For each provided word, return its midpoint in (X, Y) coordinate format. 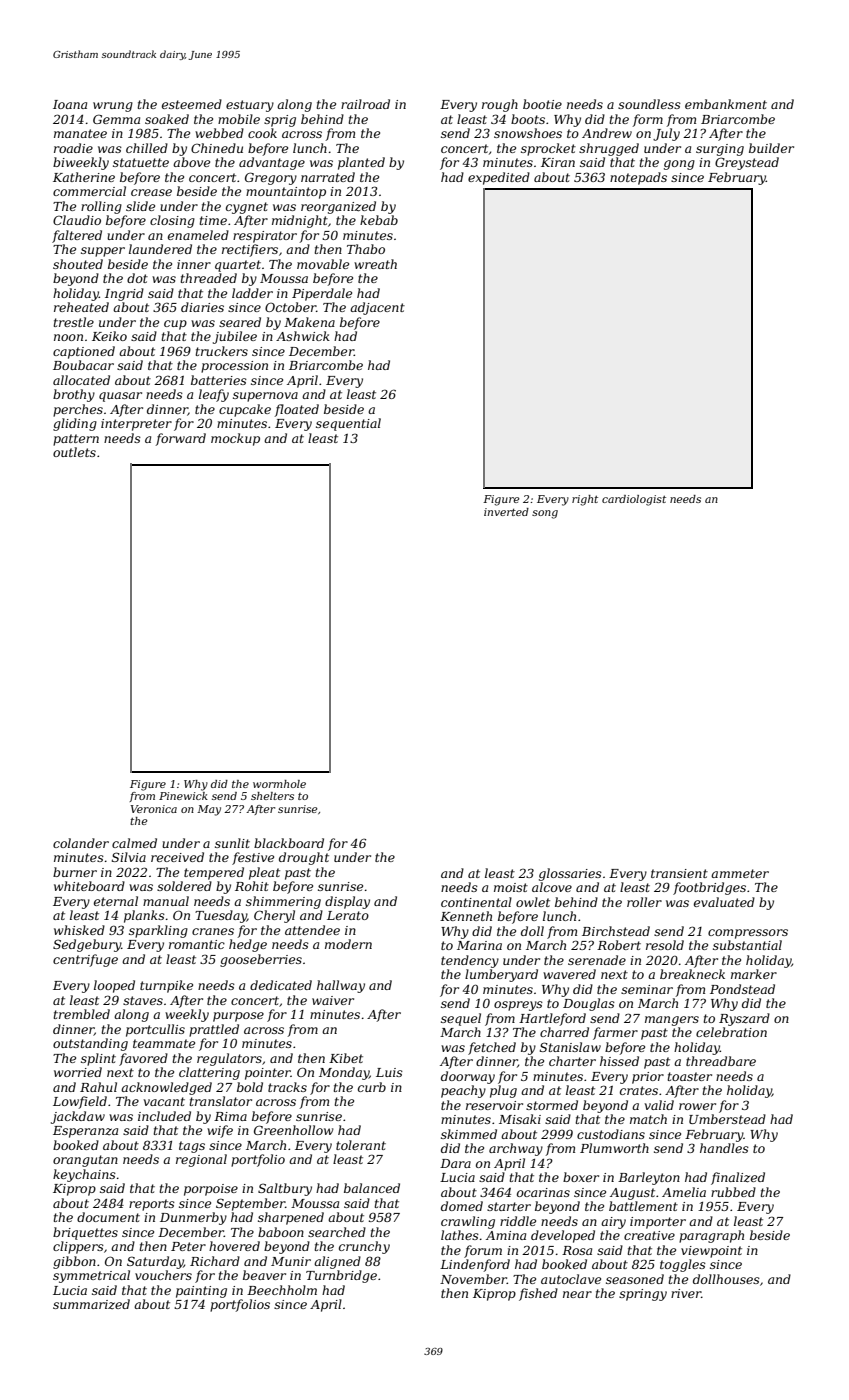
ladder (252, 293)
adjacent (377, 308)
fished (538, 1294)
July (666, 134)
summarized (91, 1304)
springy (643, 1295)
